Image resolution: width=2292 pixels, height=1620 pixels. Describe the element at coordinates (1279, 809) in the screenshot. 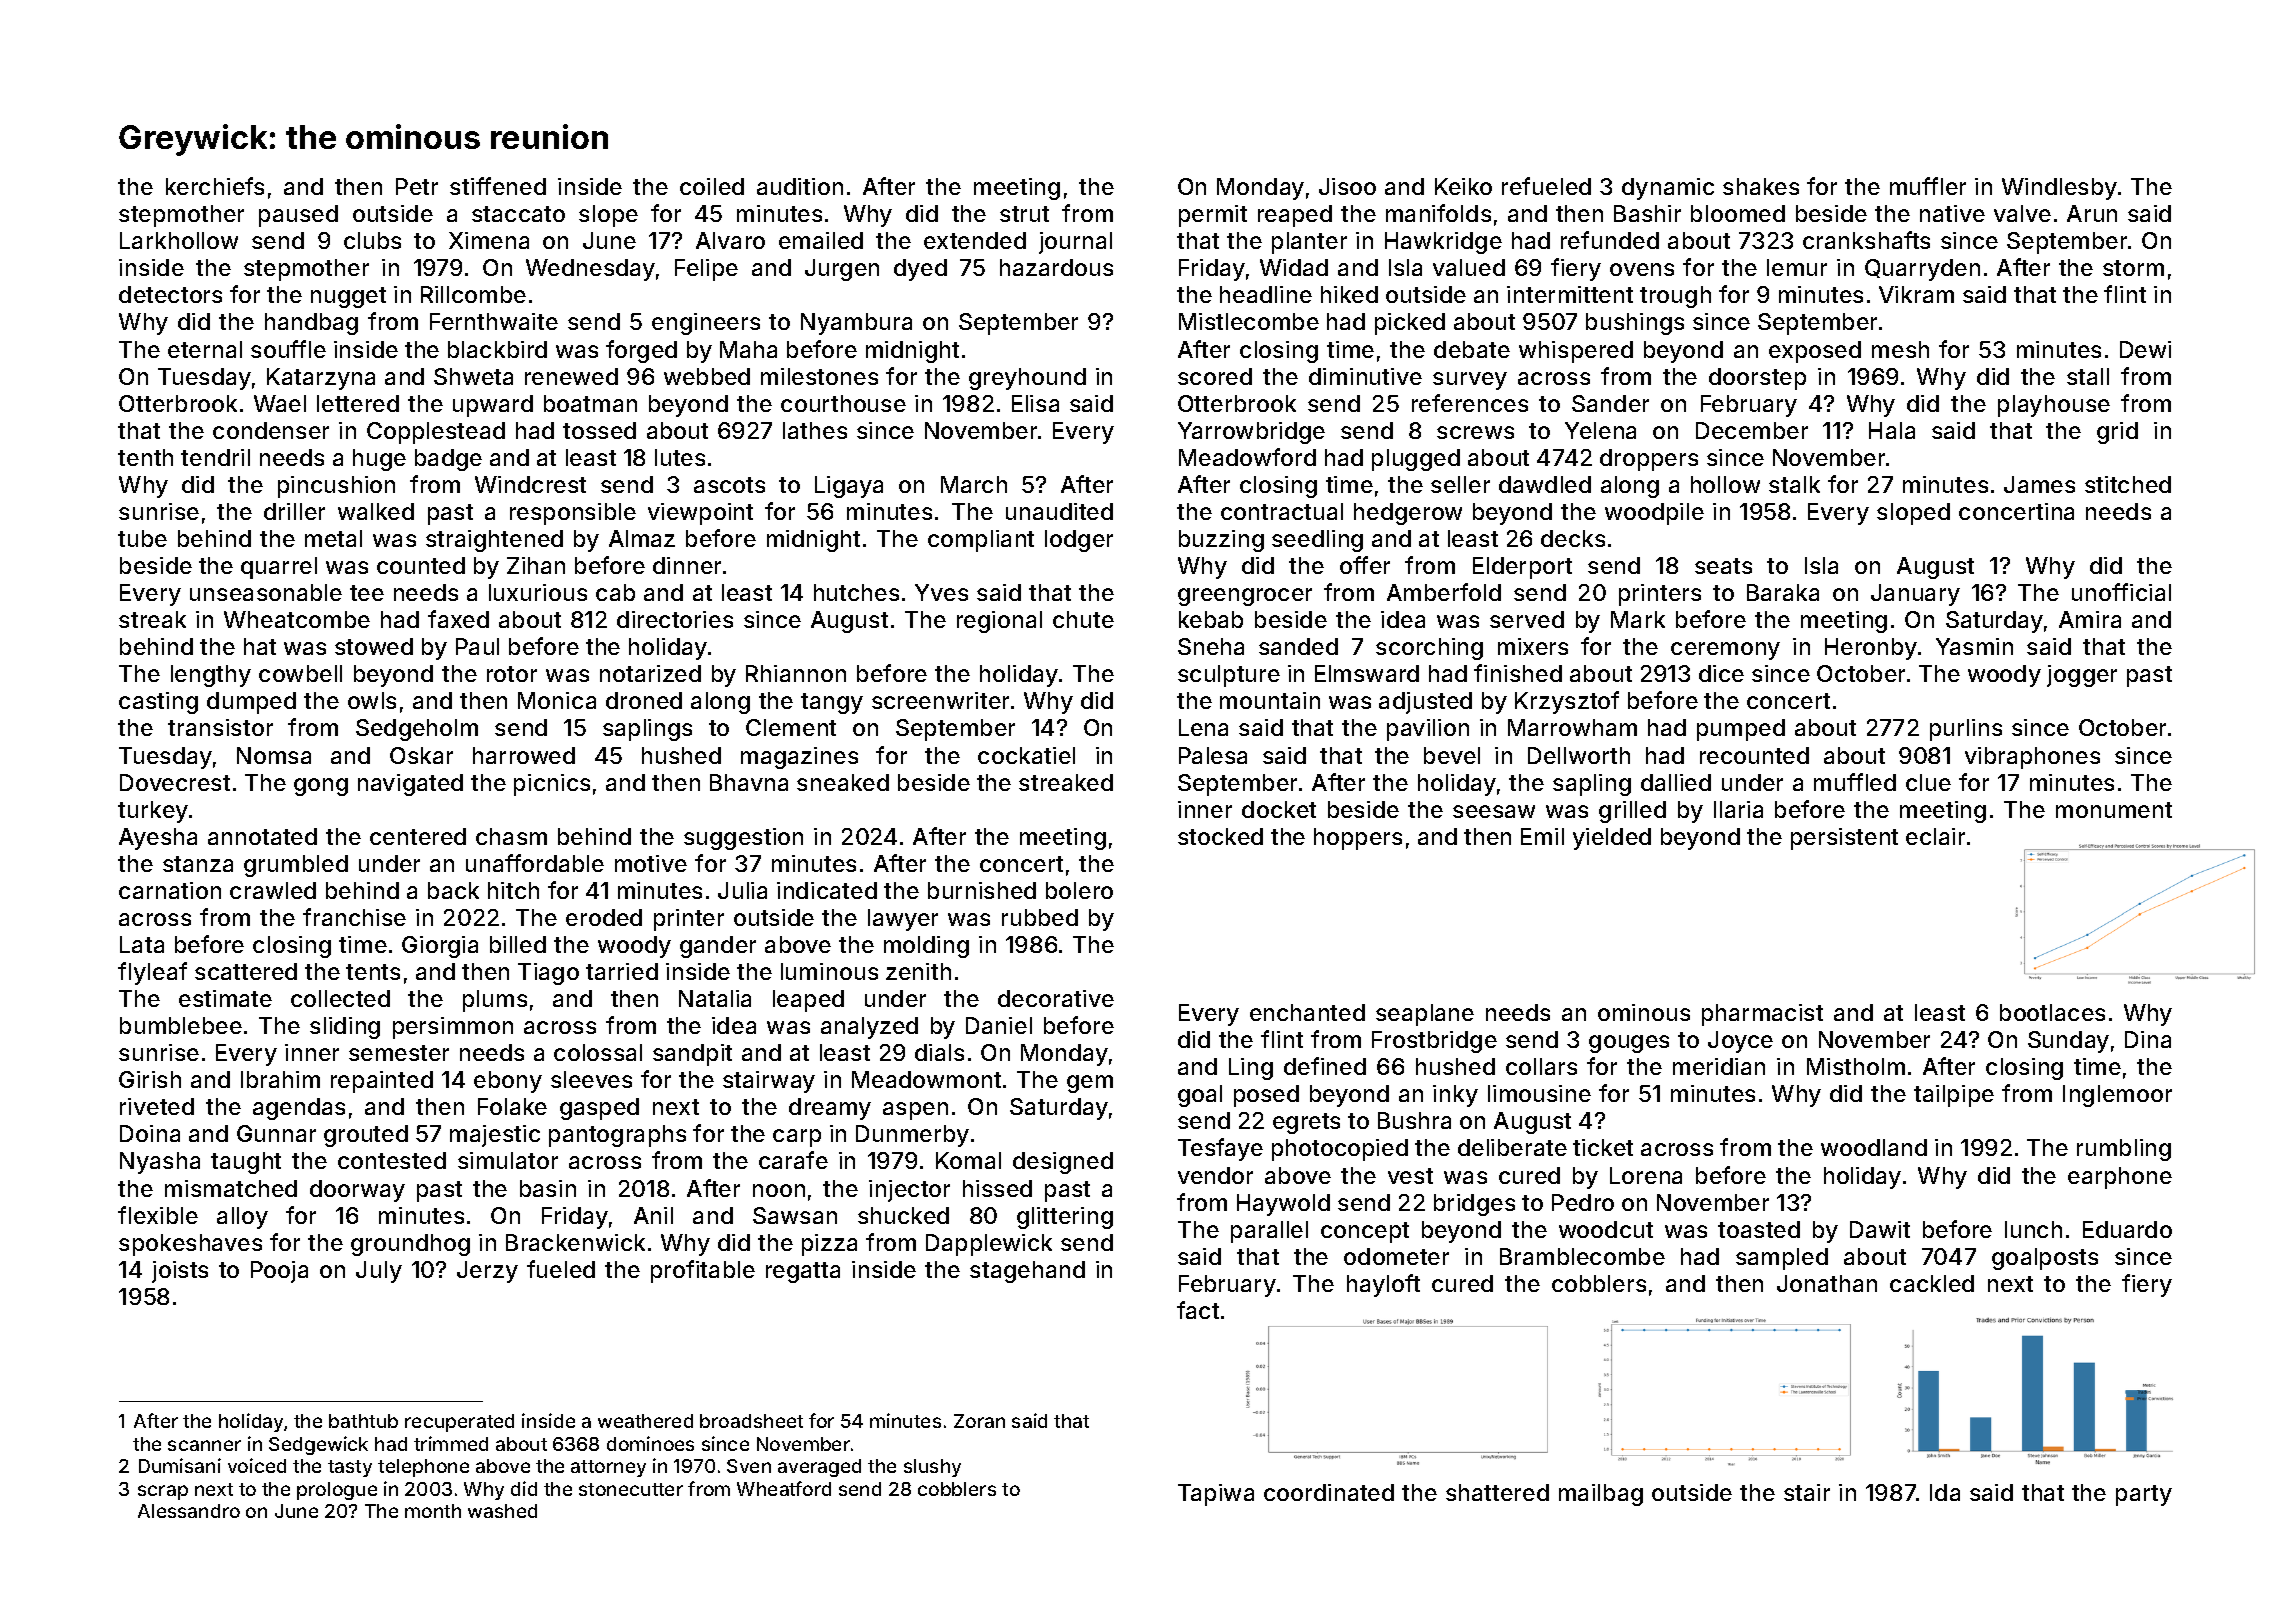

I see `docket` at that location.
